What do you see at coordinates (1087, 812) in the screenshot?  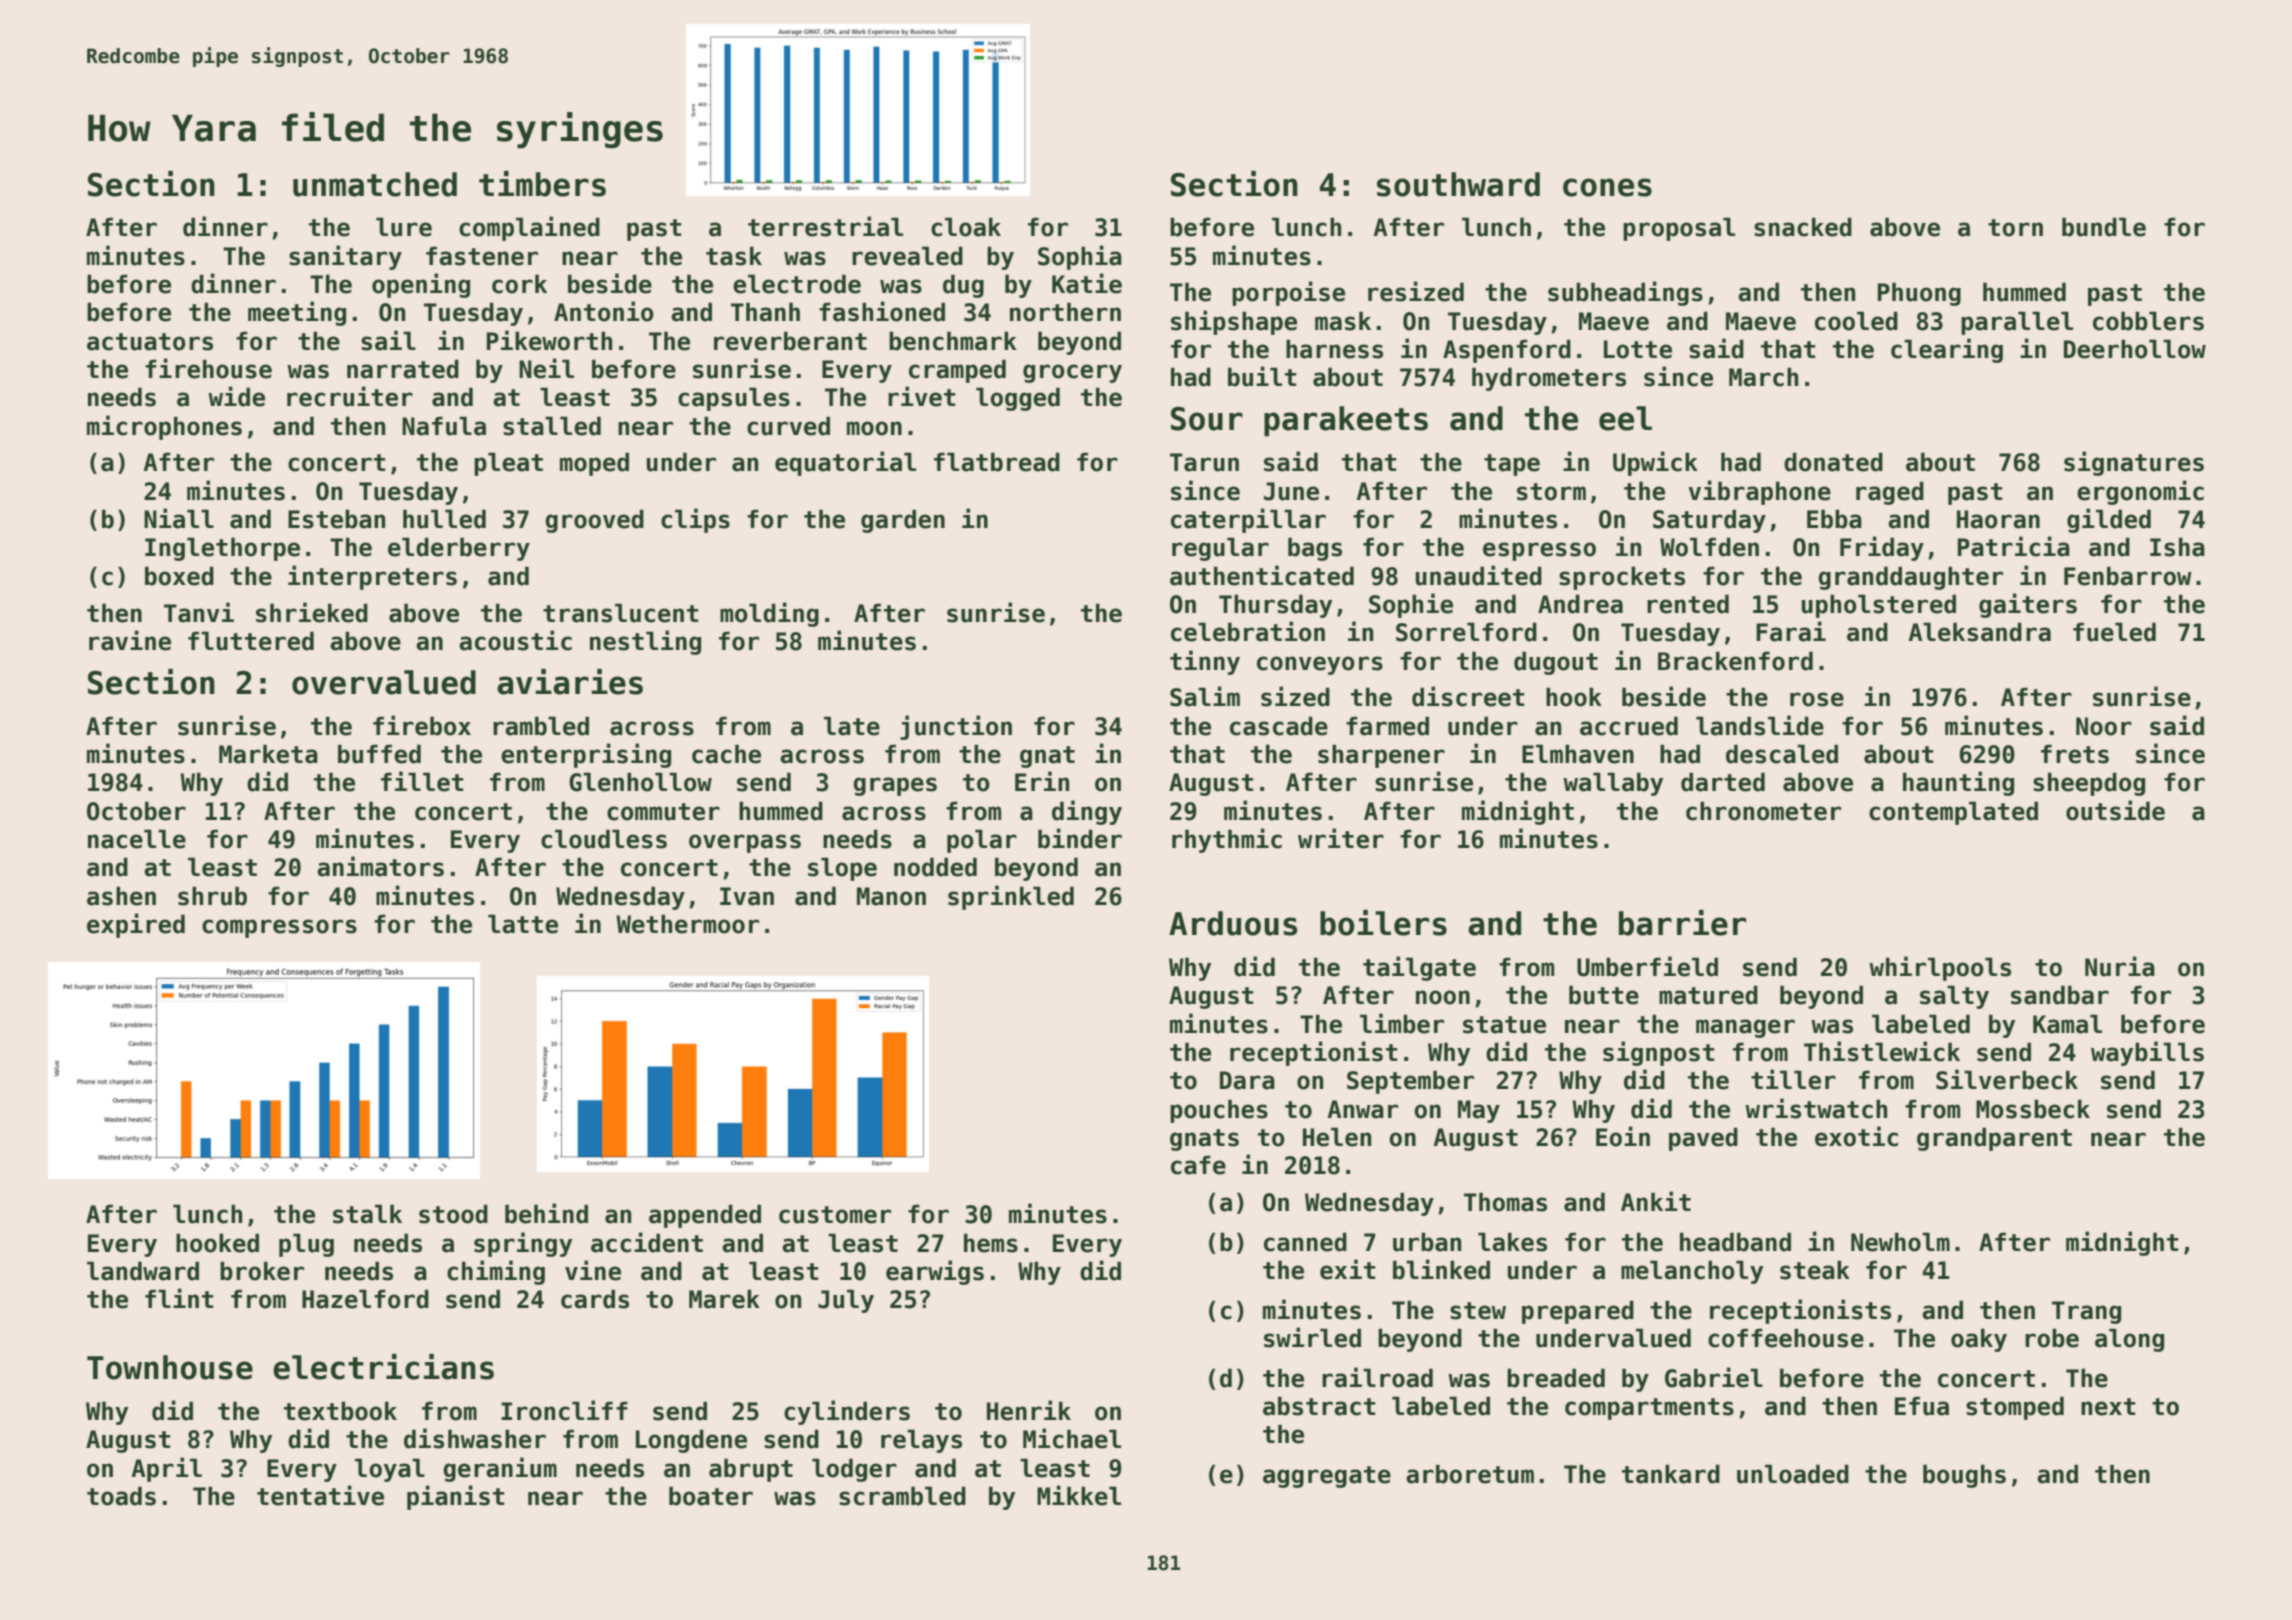 I see `dingy` at bounding box center [1087, 812].
